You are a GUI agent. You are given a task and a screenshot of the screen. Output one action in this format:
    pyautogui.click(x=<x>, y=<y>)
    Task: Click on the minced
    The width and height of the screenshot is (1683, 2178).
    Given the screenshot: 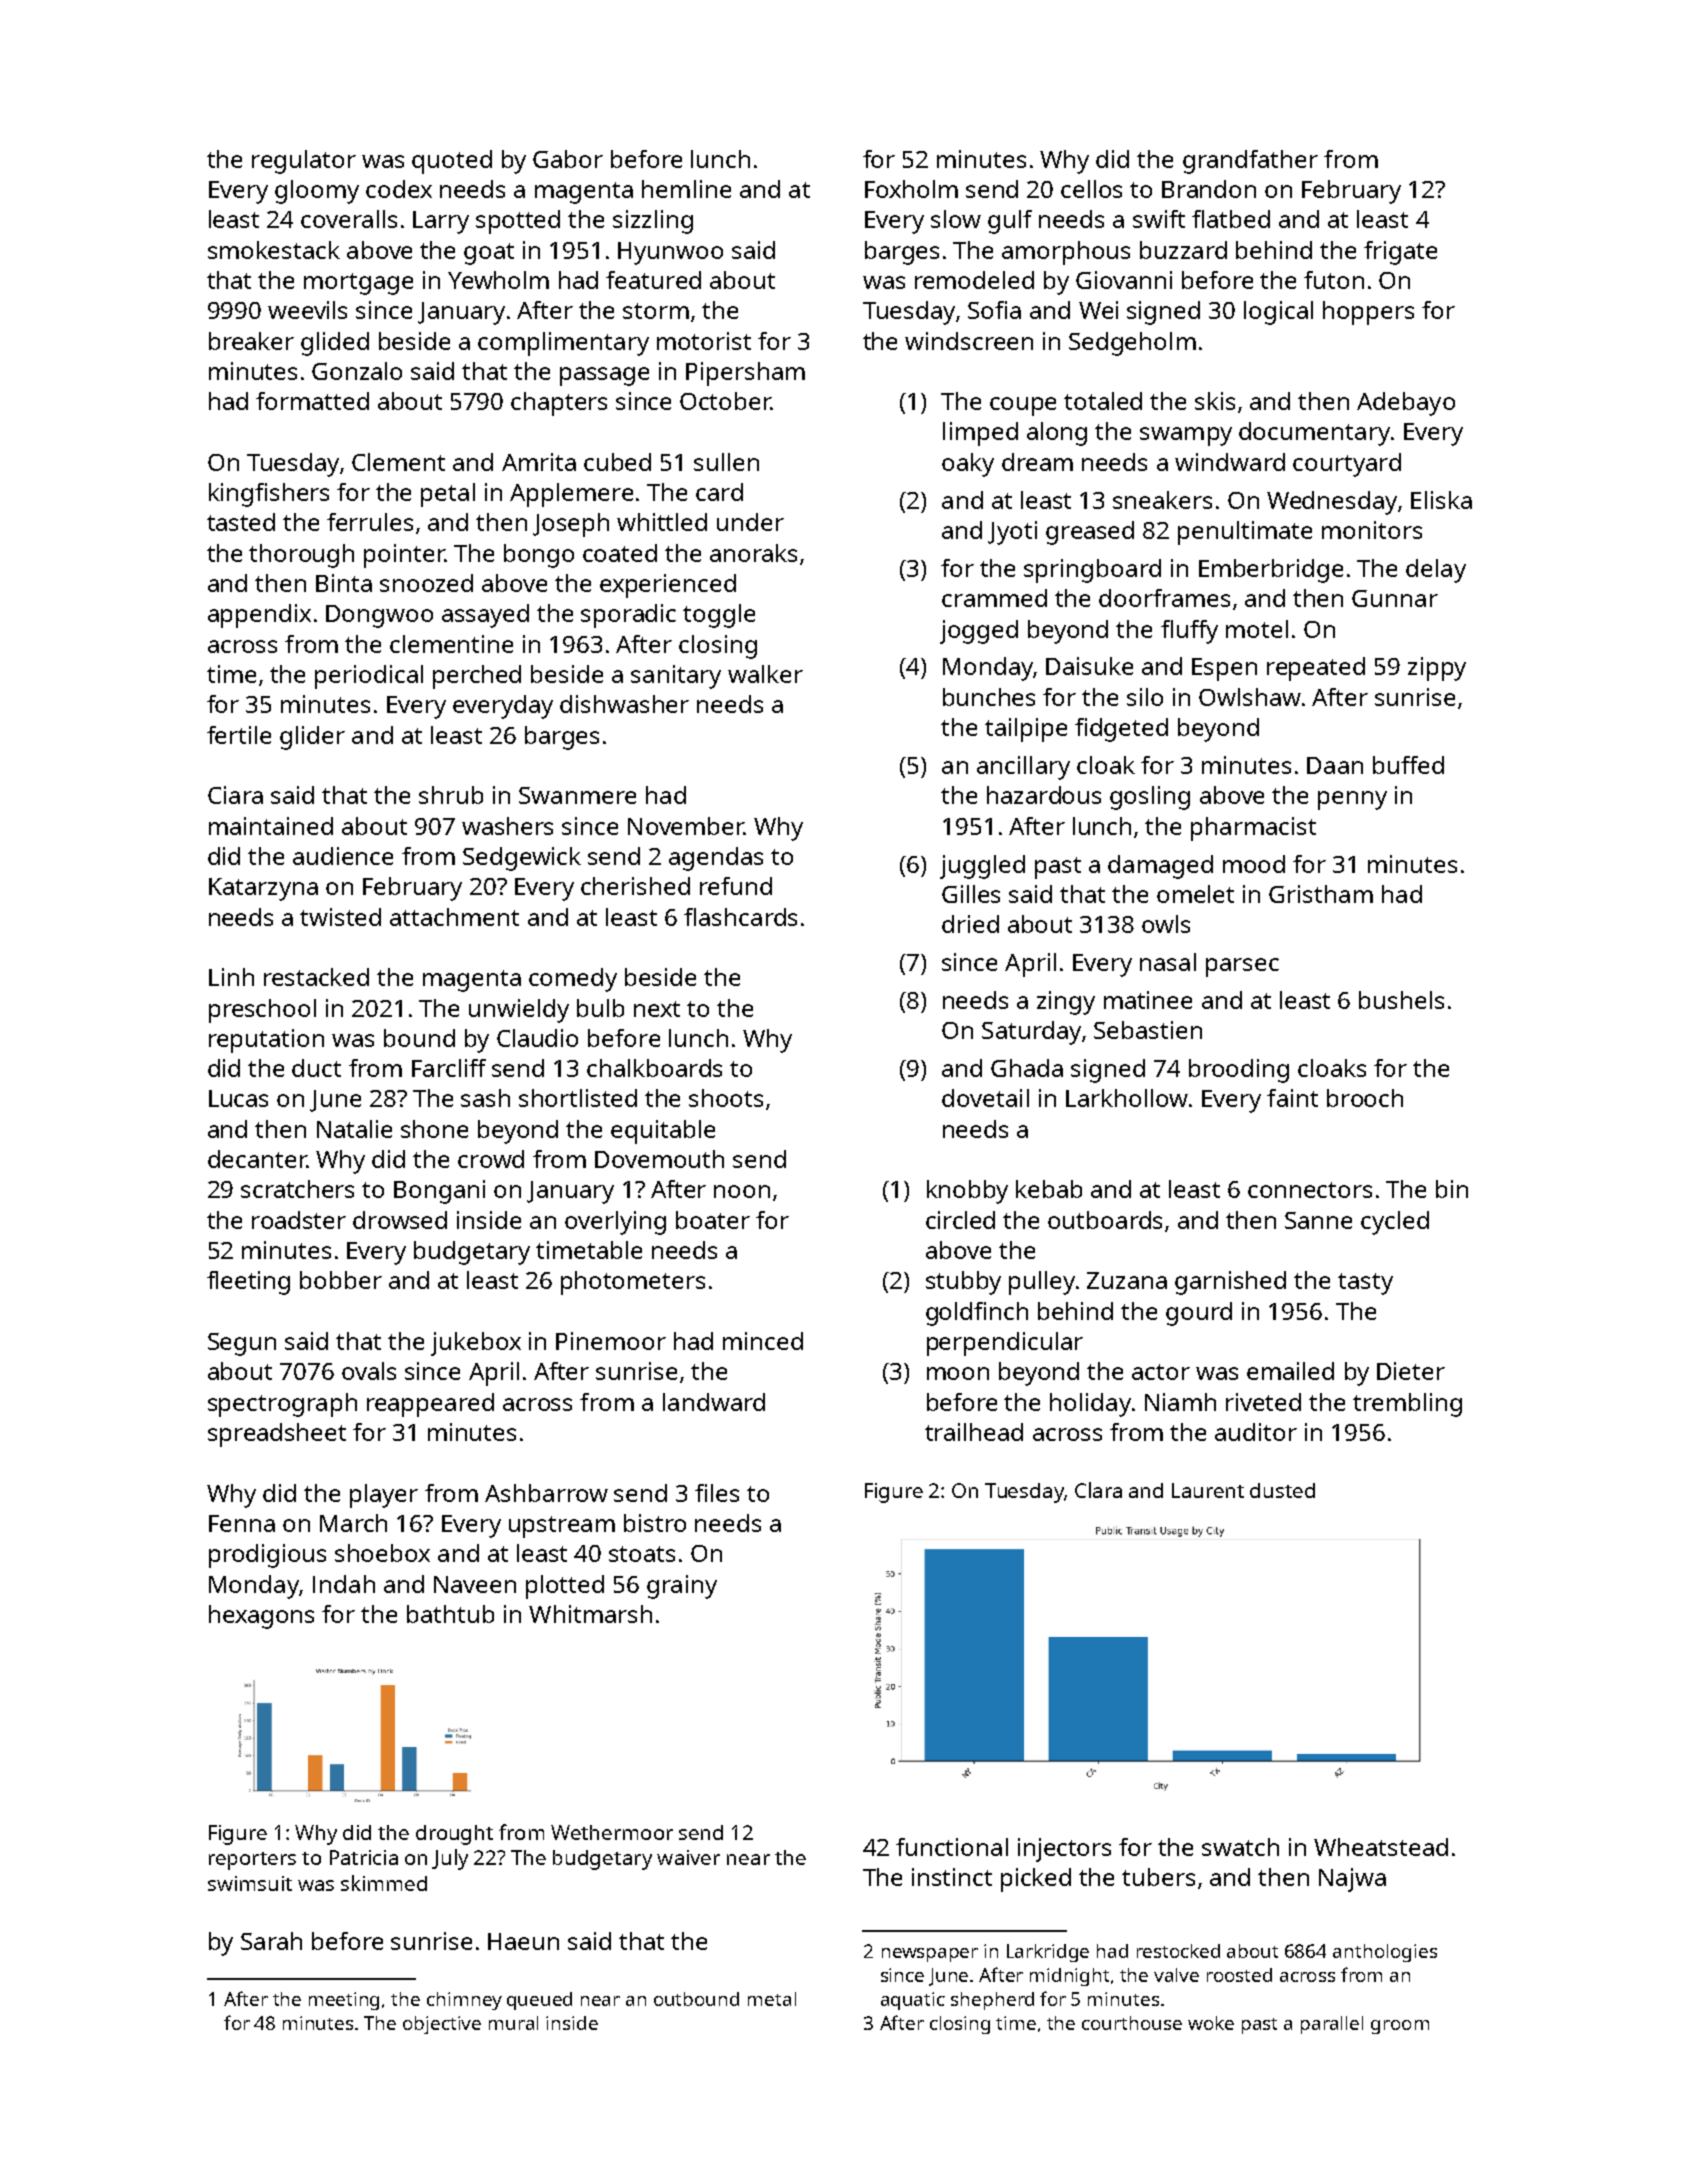 What is the action you would take?
    pyautogui.click(x=763, y=1341)
